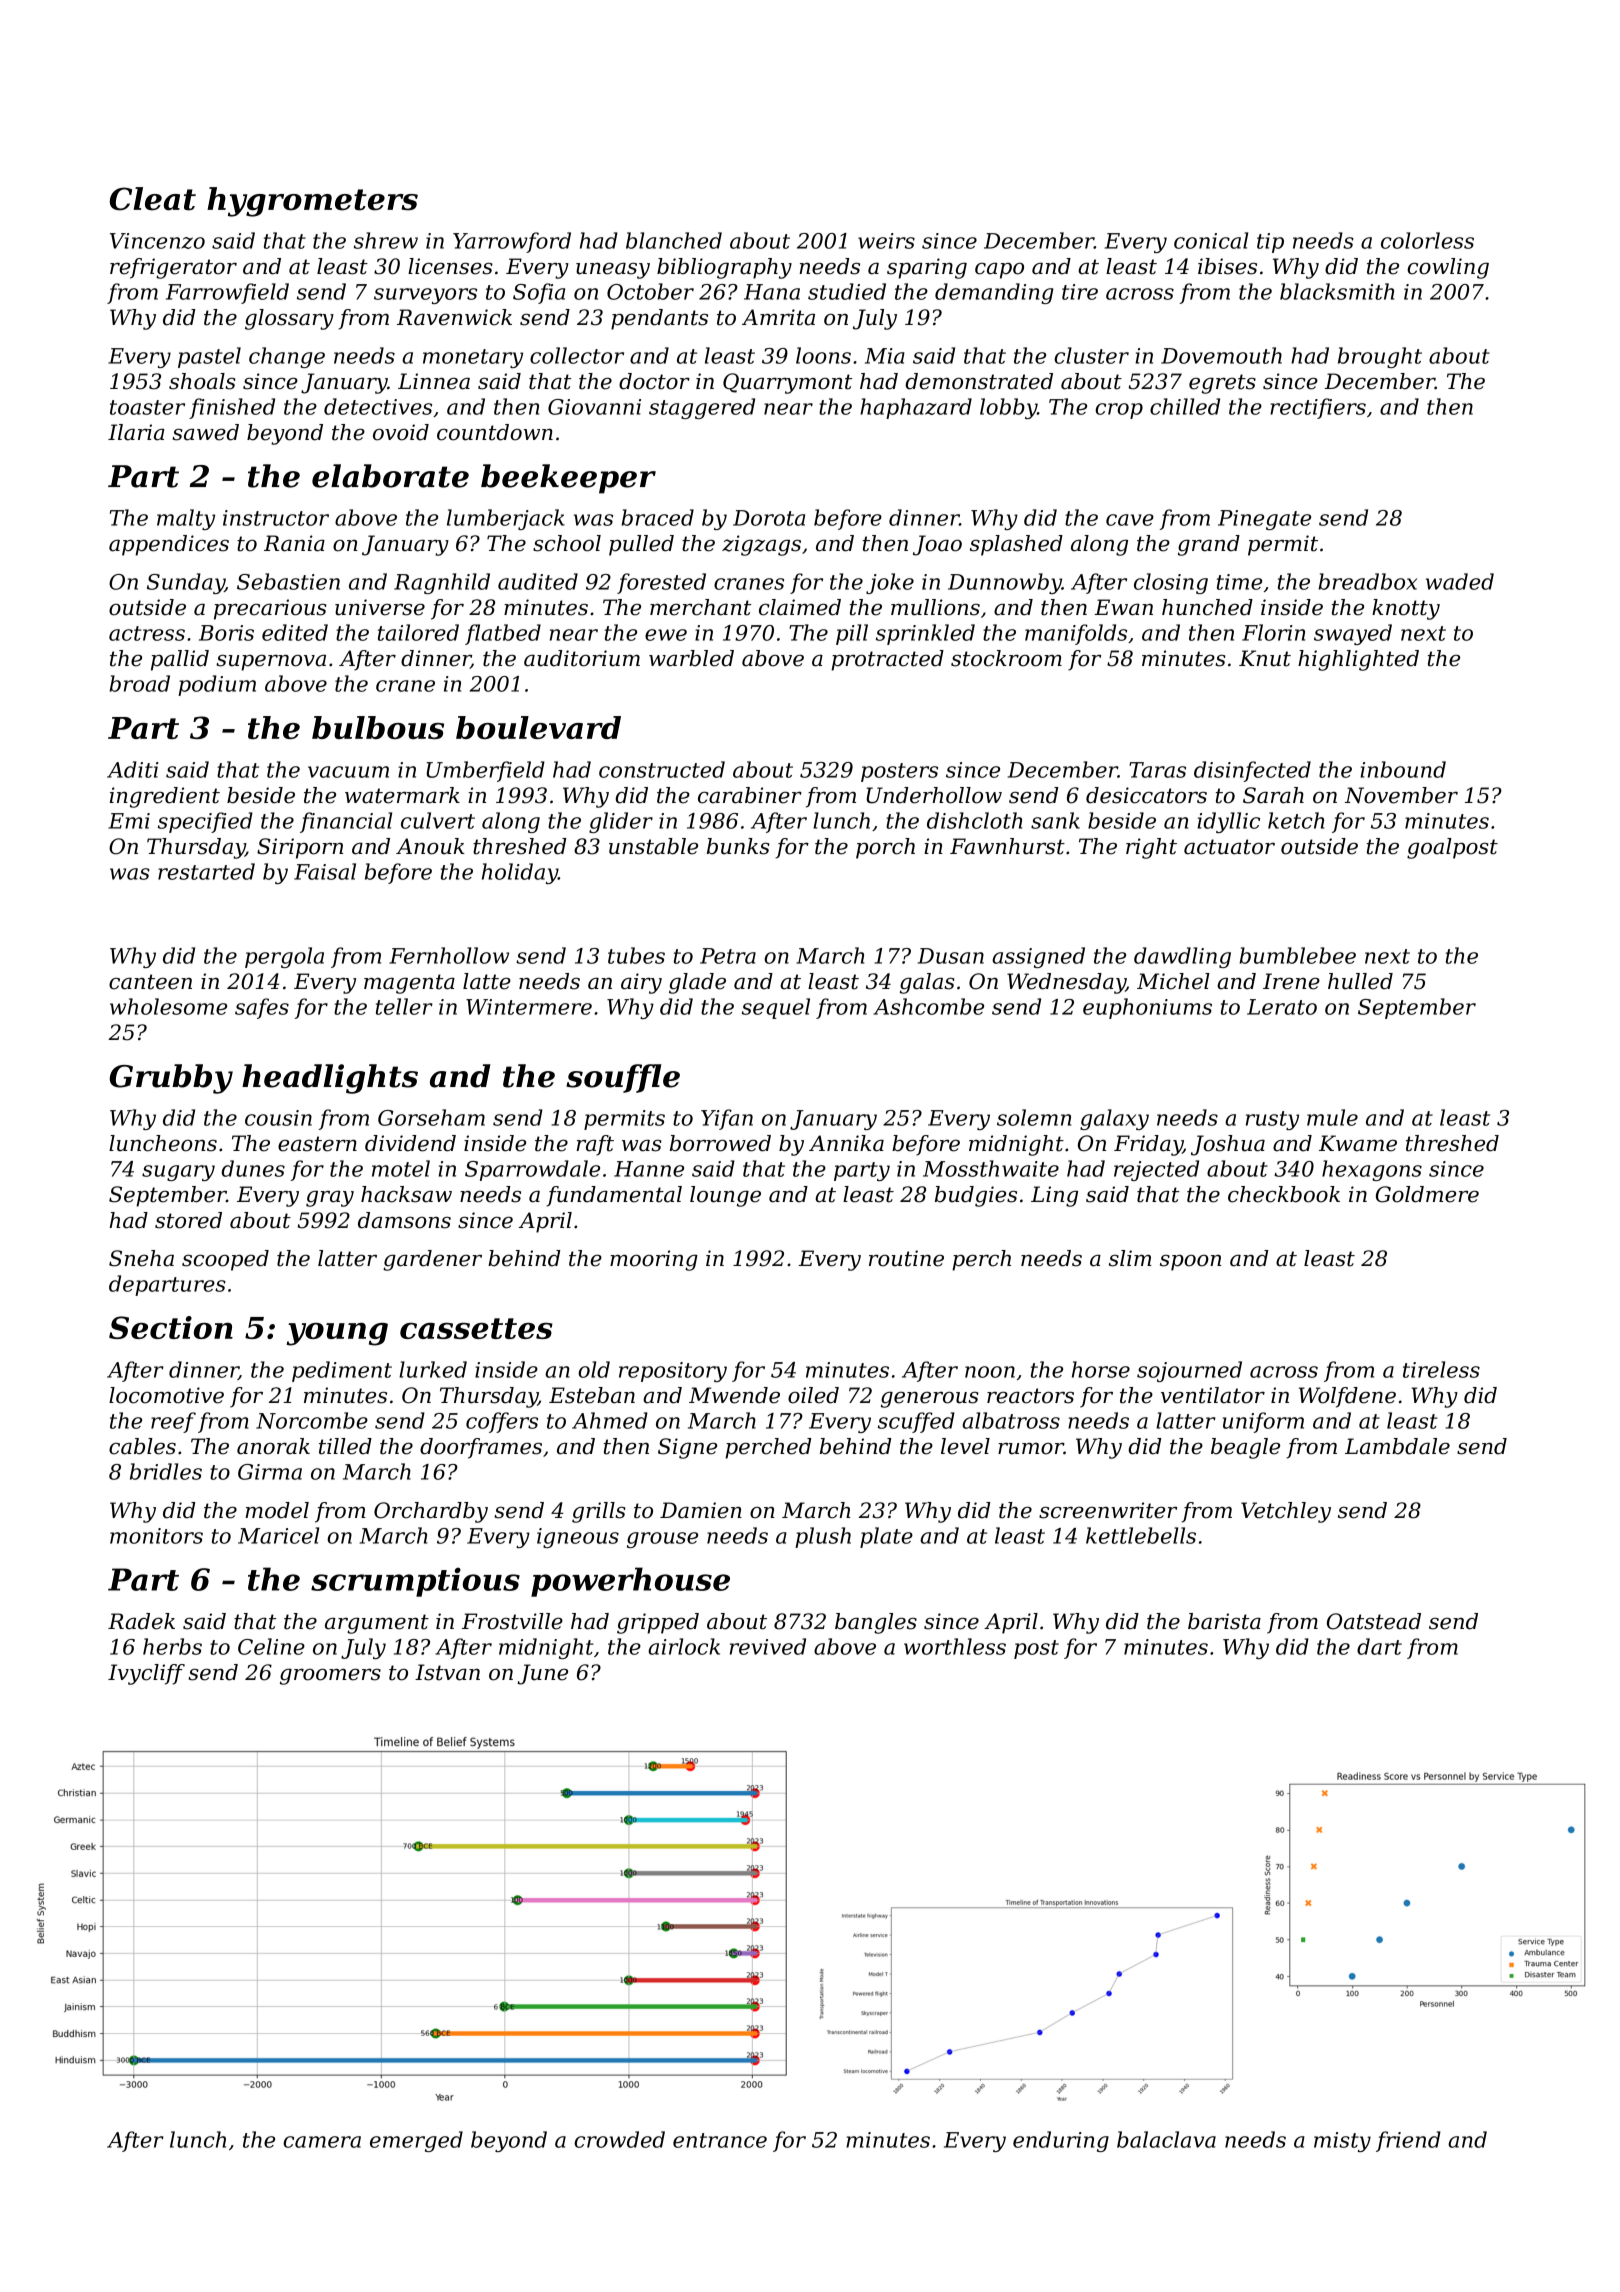  I want to click on galaxy, so click(1114, 1119).
